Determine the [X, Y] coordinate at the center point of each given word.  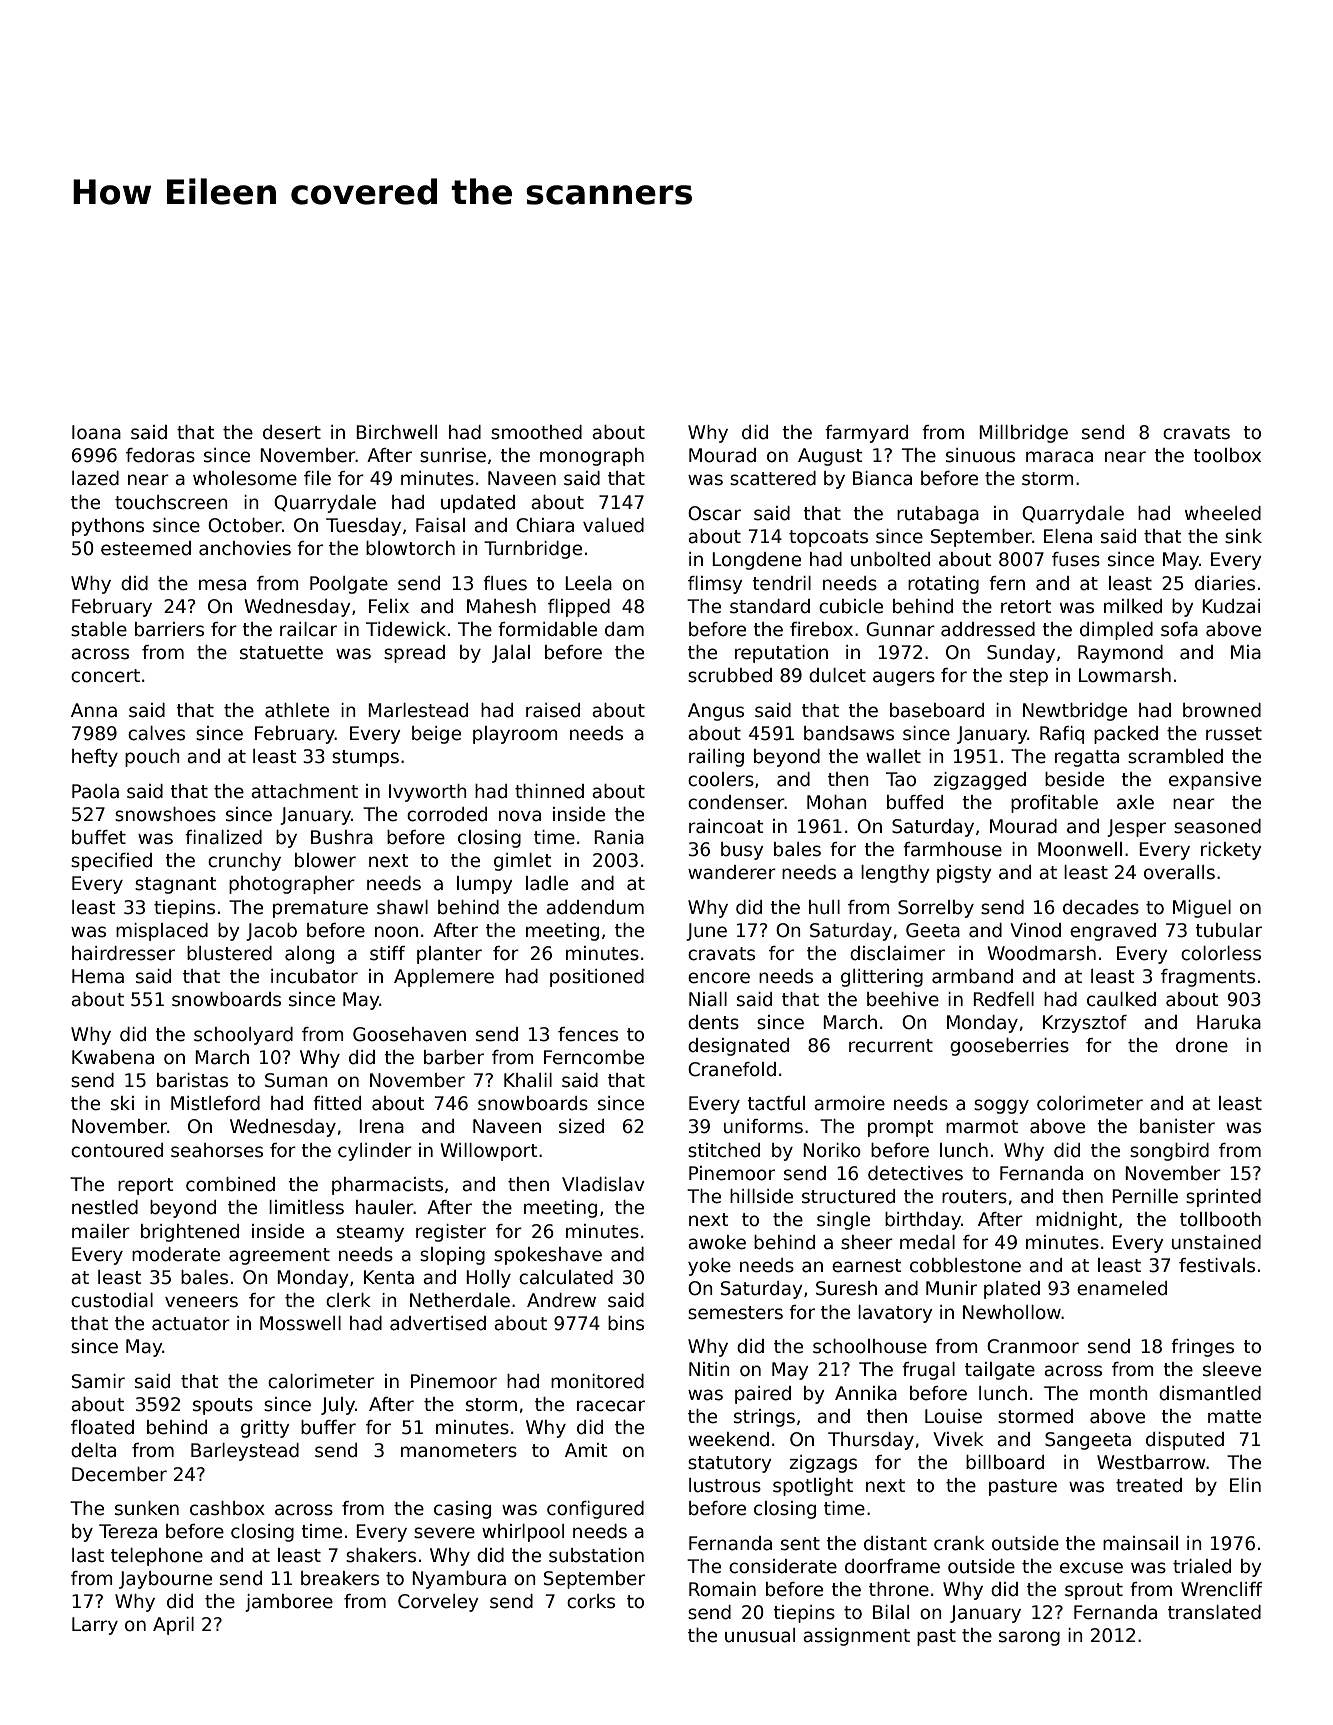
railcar [308, 629]
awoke [717, 1242]
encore [719, 978]
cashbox [227, 1508]
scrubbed [730, 675]
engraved [1113, 932]
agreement [279, 1256]
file [317, 478]
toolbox [1227, 455]
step [1028, 677]
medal [927, 1242]
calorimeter [321, 1381]
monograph [592, 457]
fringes [1202, 1348]
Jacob [271, 932]
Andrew [561, 1300]
